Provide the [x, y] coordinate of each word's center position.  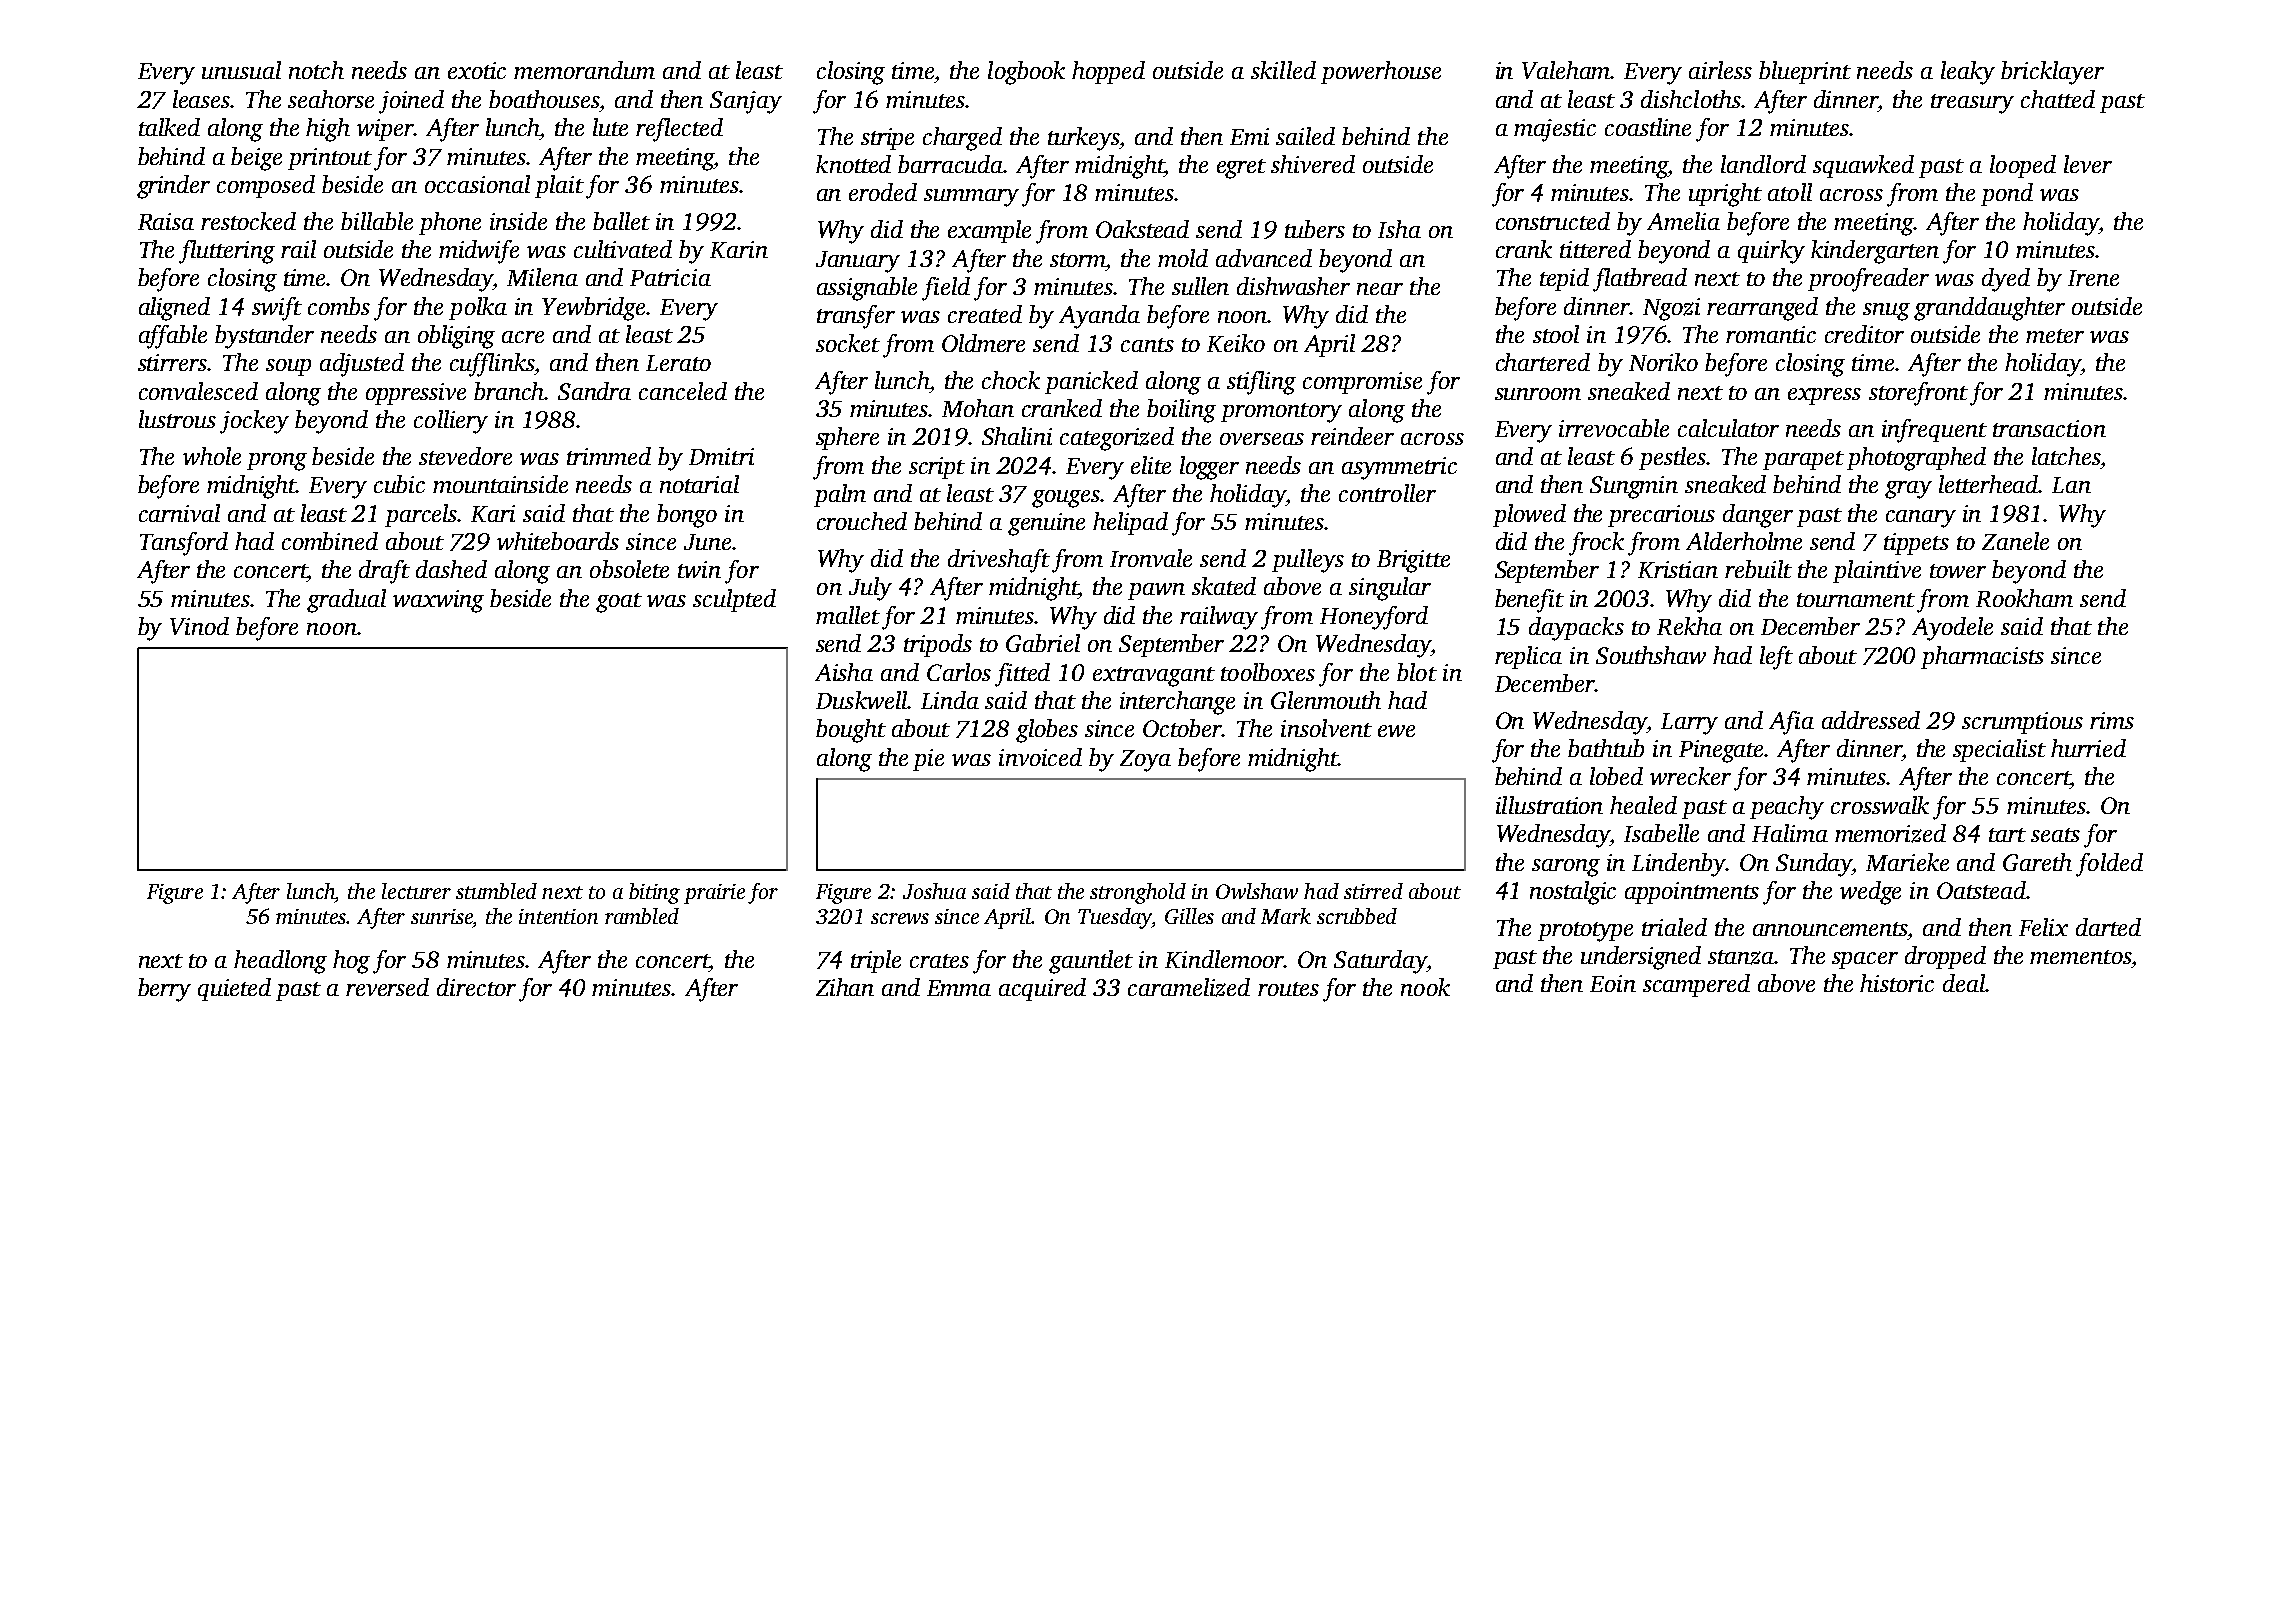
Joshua [934, 891]
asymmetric [1399, 468]
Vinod [199, 626]
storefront [1918, 394]
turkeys [1084, 139]
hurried [2088, 748]
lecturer [416, 891]
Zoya [1145, 761]
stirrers [173, 362]
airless [1720, 70]
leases [202, 99]
